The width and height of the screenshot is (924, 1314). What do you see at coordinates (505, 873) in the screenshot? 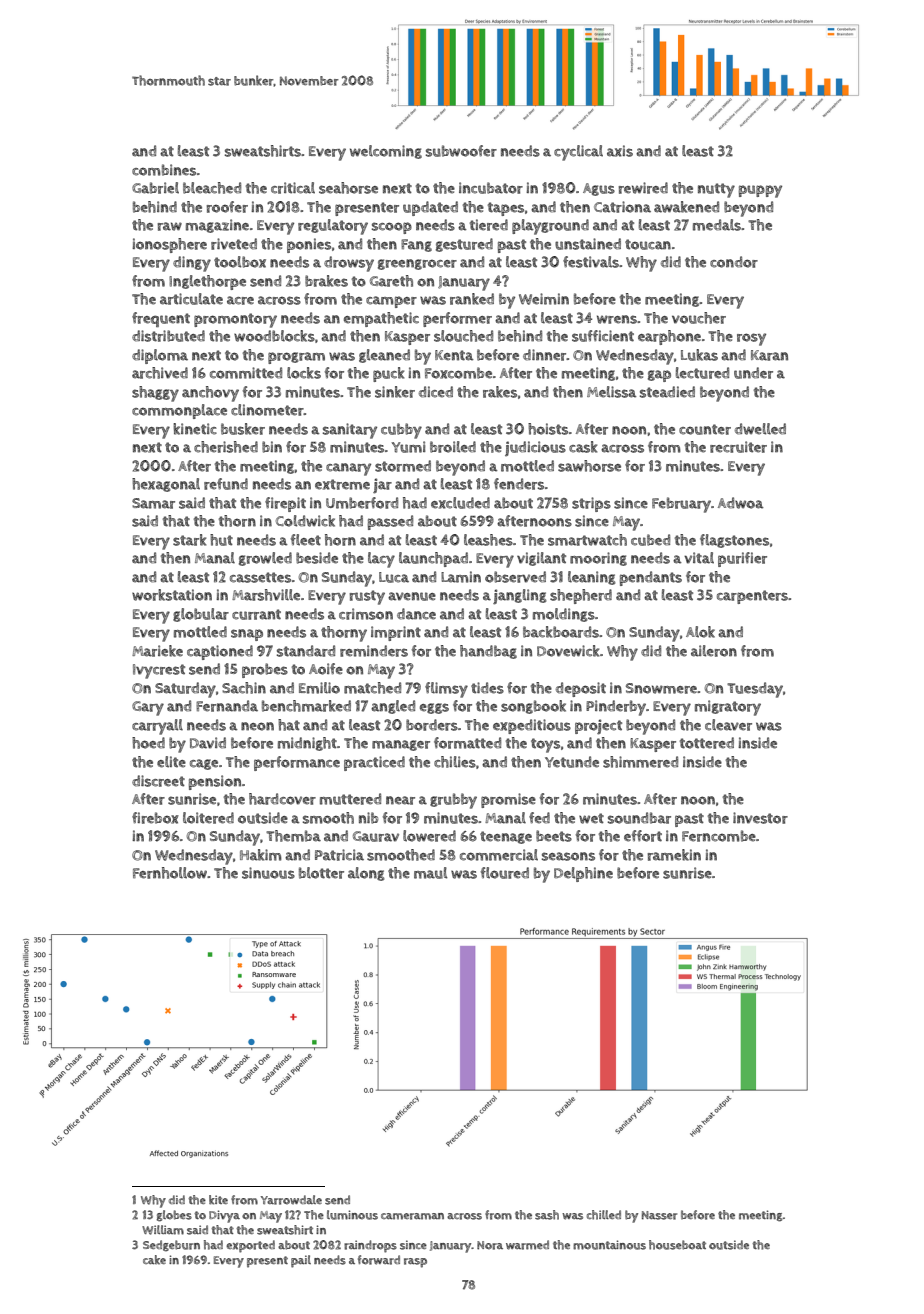
I see `floured` at bounding box center [505, 873].
